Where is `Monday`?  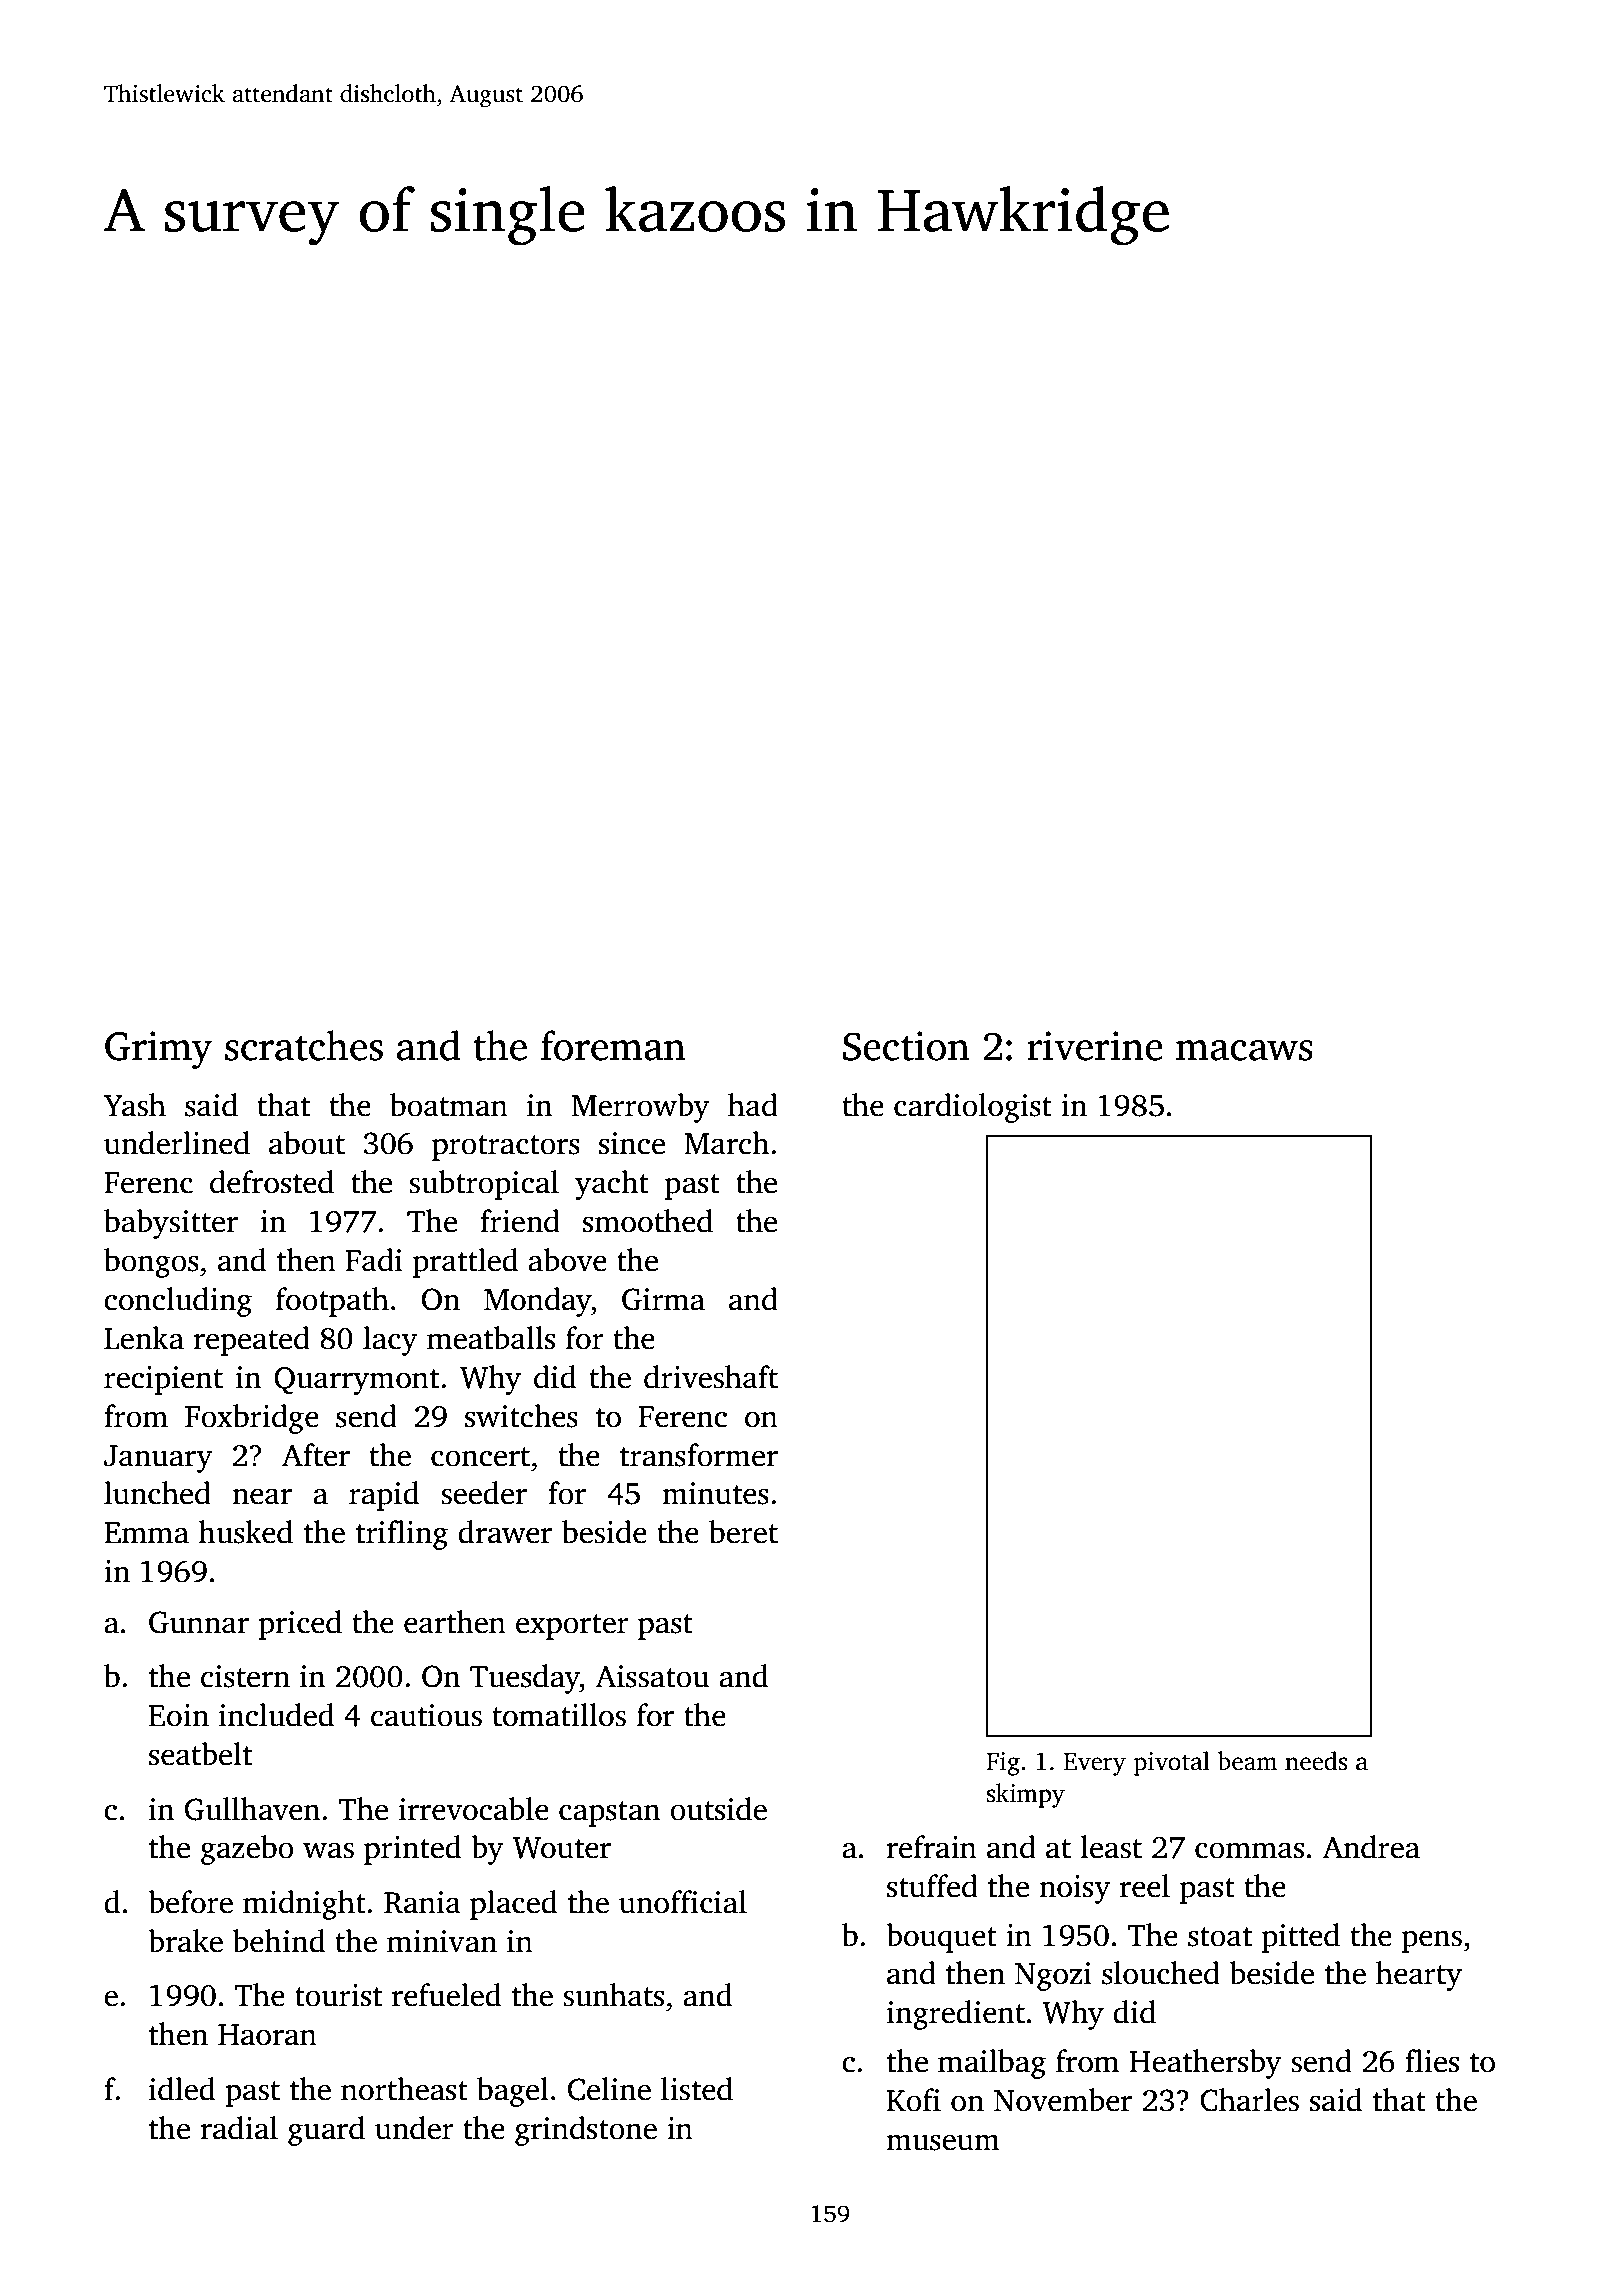
Monday is located at coordinates (537, 1302).
